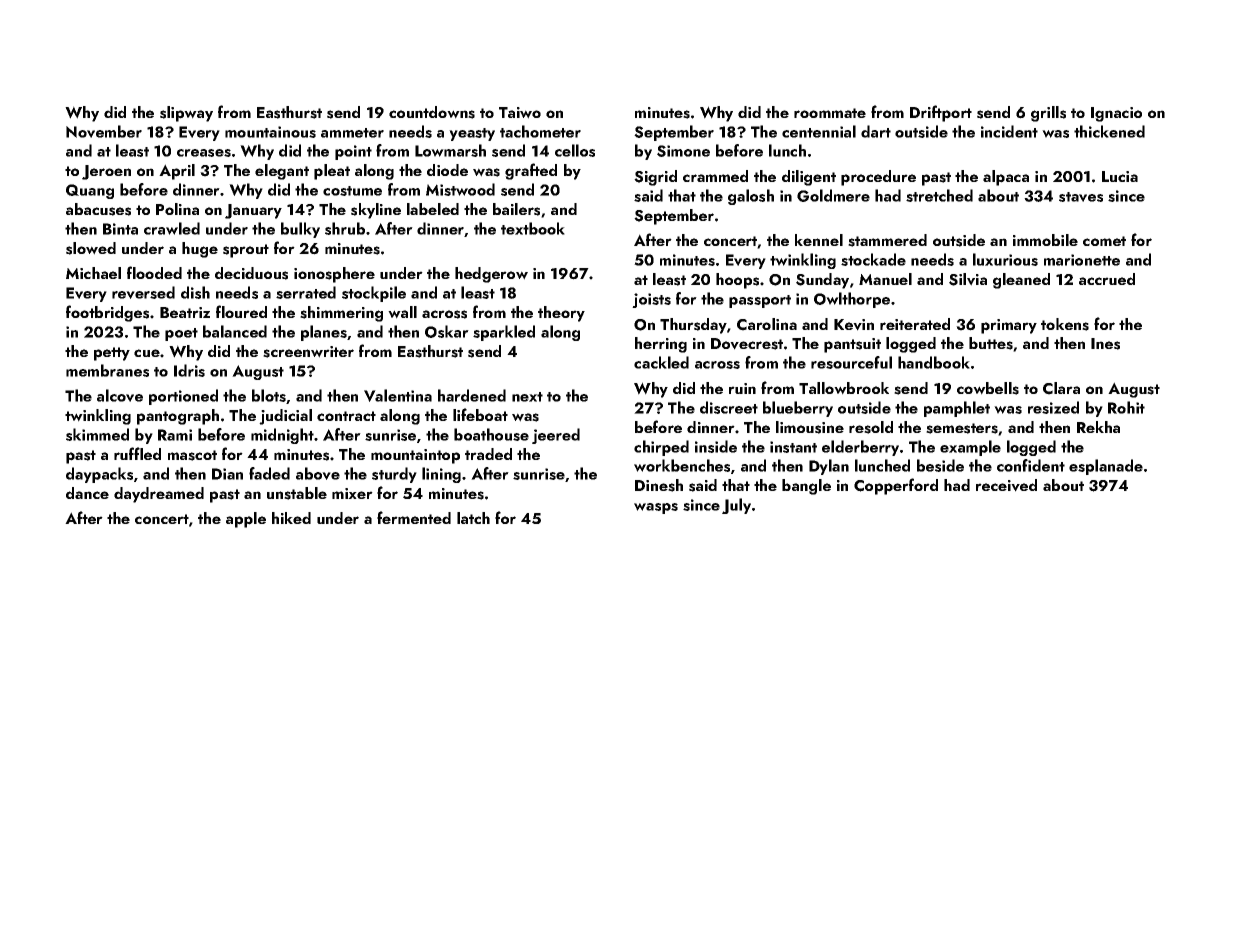 Image resolution: width=1233 pixels, height=952 pixels. Describe the element at coordinates (186, 114) in the document. I see `slipway` at that location.
